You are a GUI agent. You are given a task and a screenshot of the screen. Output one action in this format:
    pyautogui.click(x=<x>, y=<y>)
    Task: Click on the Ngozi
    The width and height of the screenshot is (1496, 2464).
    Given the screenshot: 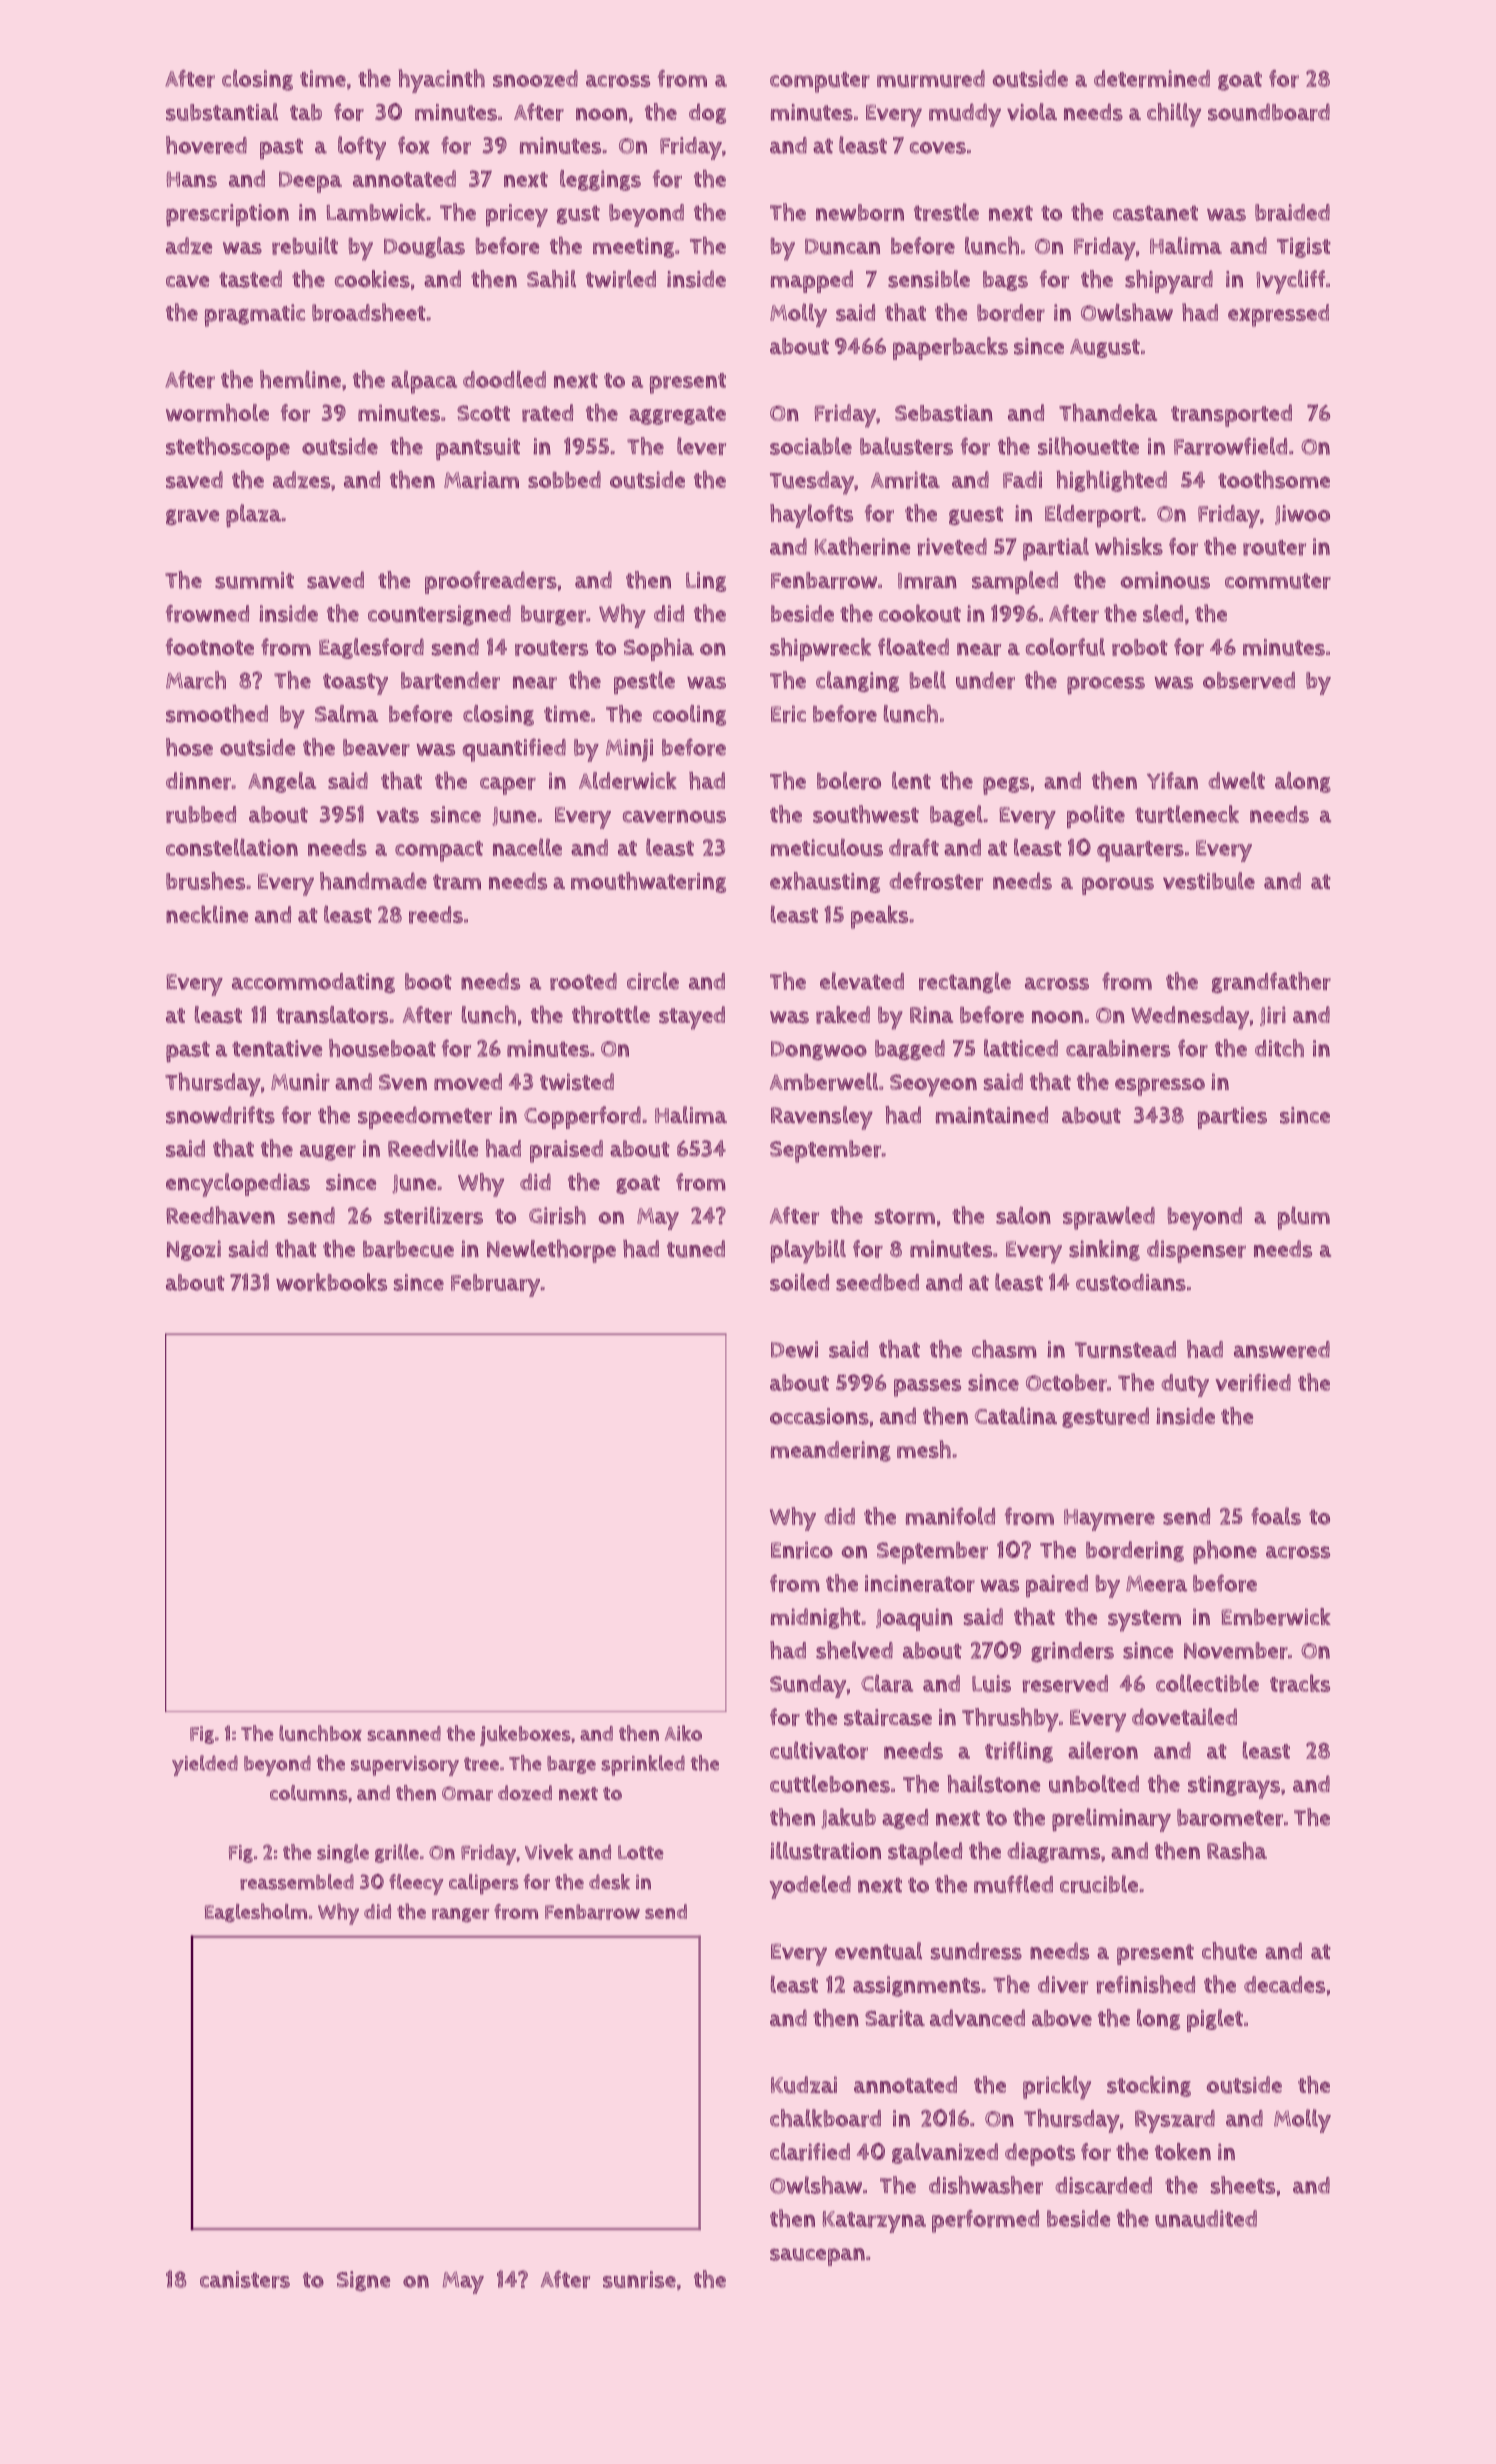 What is the action you would take?
    pyautogui.click(x=194, y=1250)
